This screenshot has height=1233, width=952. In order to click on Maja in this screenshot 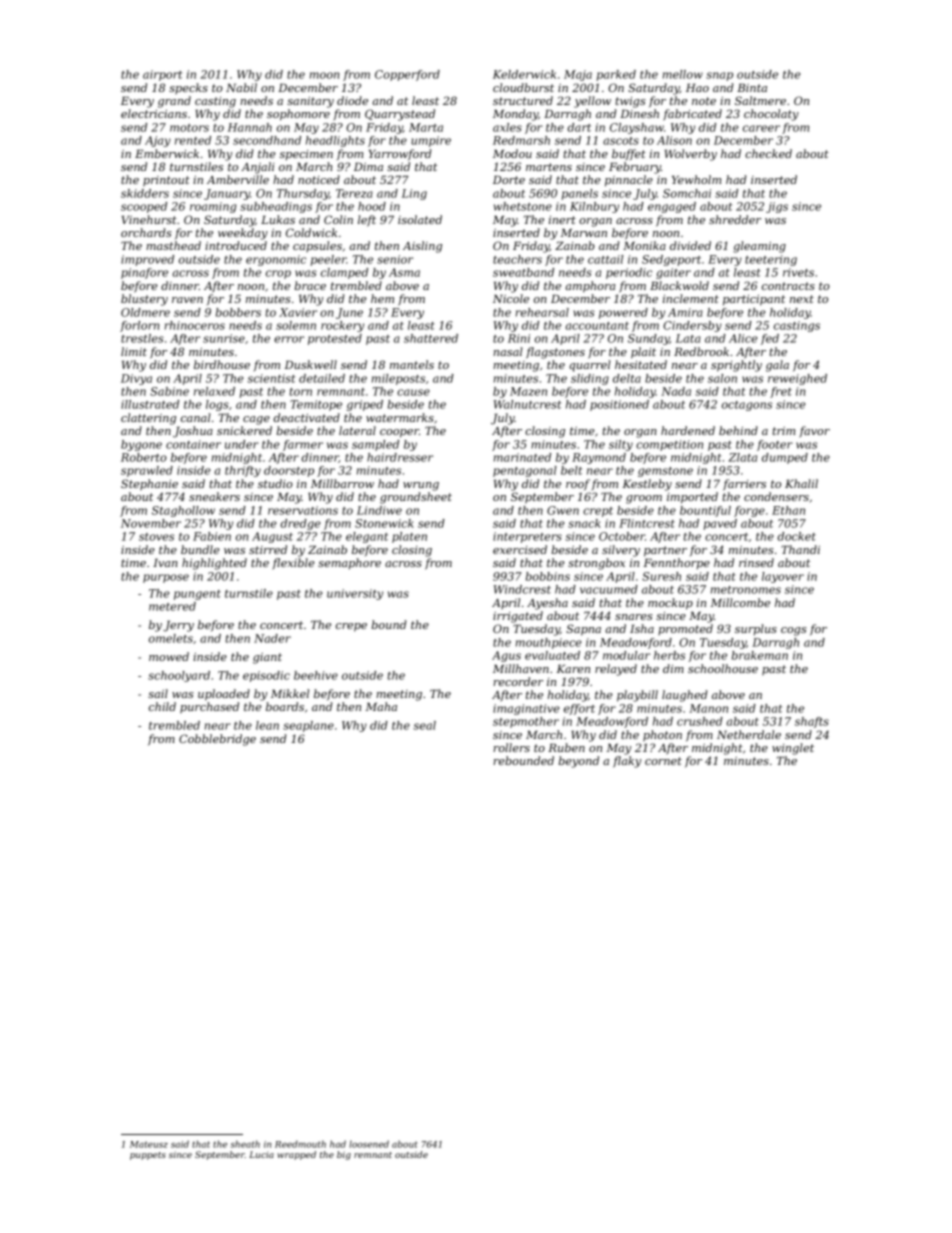, I will do `click(578, 75)`.
